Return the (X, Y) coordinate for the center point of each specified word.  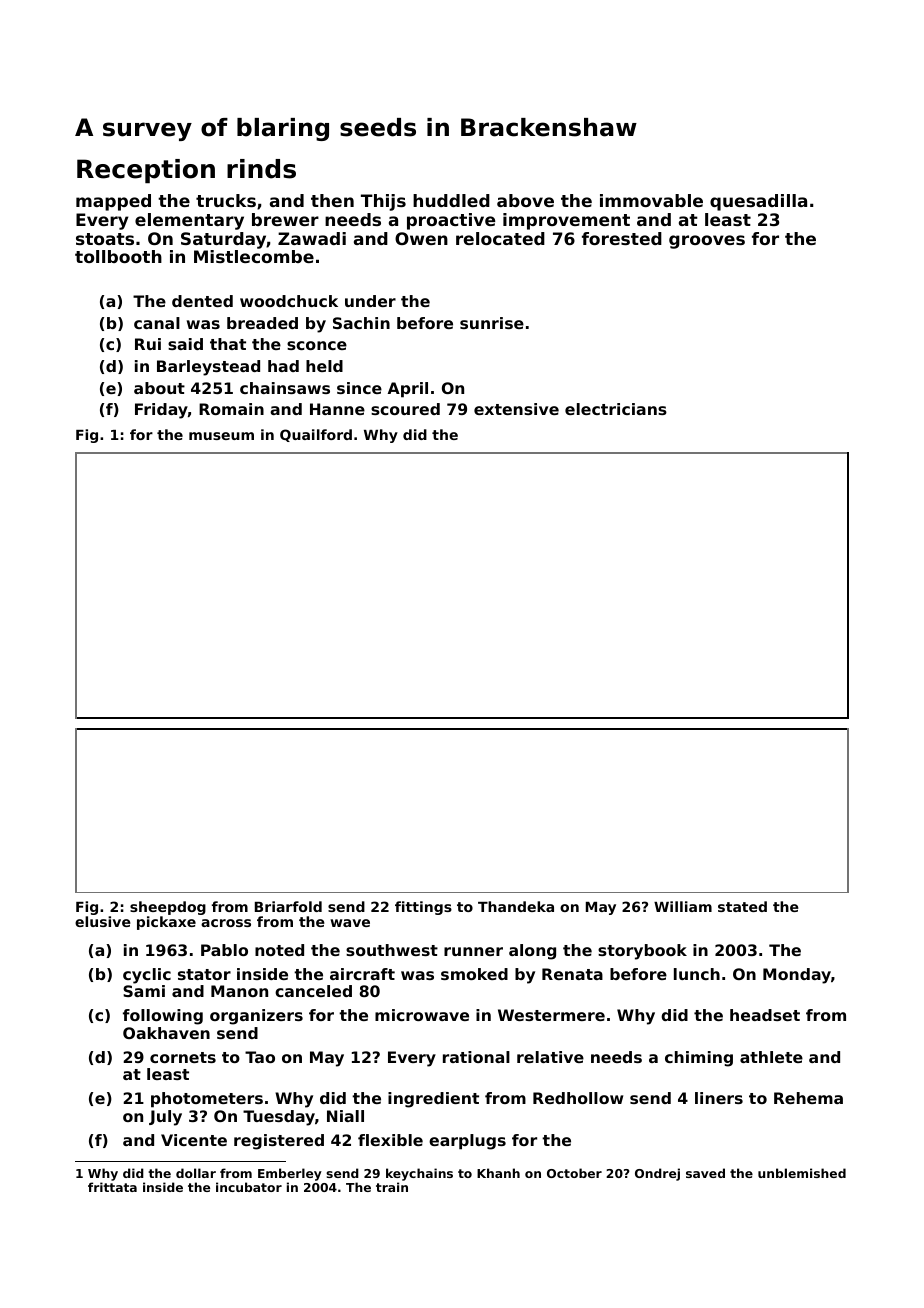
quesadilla (758, 202)
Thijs (383, 202)
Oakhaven (166, 1033)
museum (221, 436)
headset (765, 1015)
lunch (697, 974)
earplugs (467, 1142)
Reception (146, 171)
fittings (423, 908)
